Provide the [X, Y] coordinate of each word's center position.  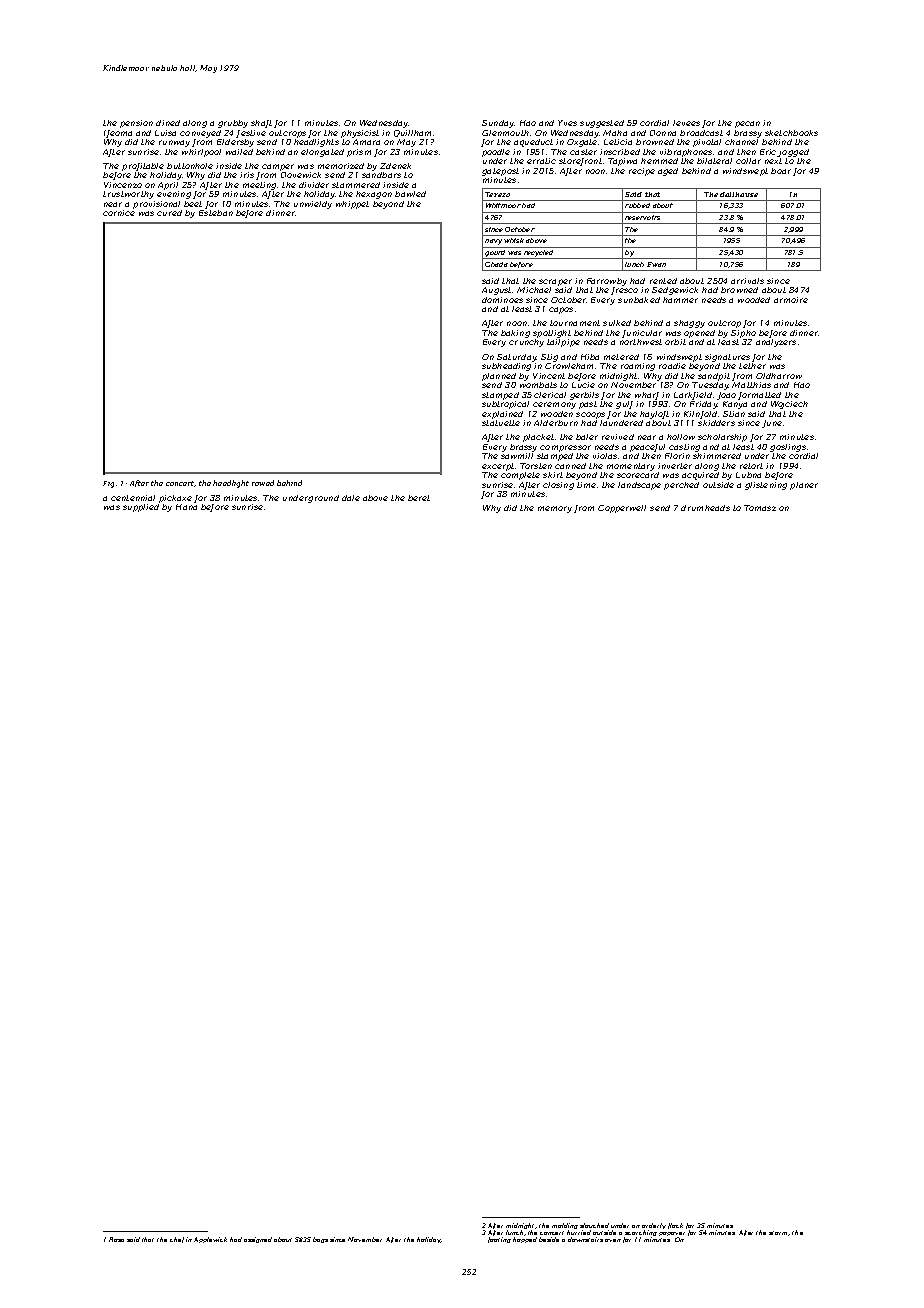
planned [499, 377]
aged [668, 172]
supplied [141, 508]
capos [561, 310]
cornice [119, 213]
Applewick [210, 1240]
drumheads [705, 508]
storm [779, 1233]
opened [699, 334]
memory [555, 509]
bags [320, 1240]
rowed [263, 483]
